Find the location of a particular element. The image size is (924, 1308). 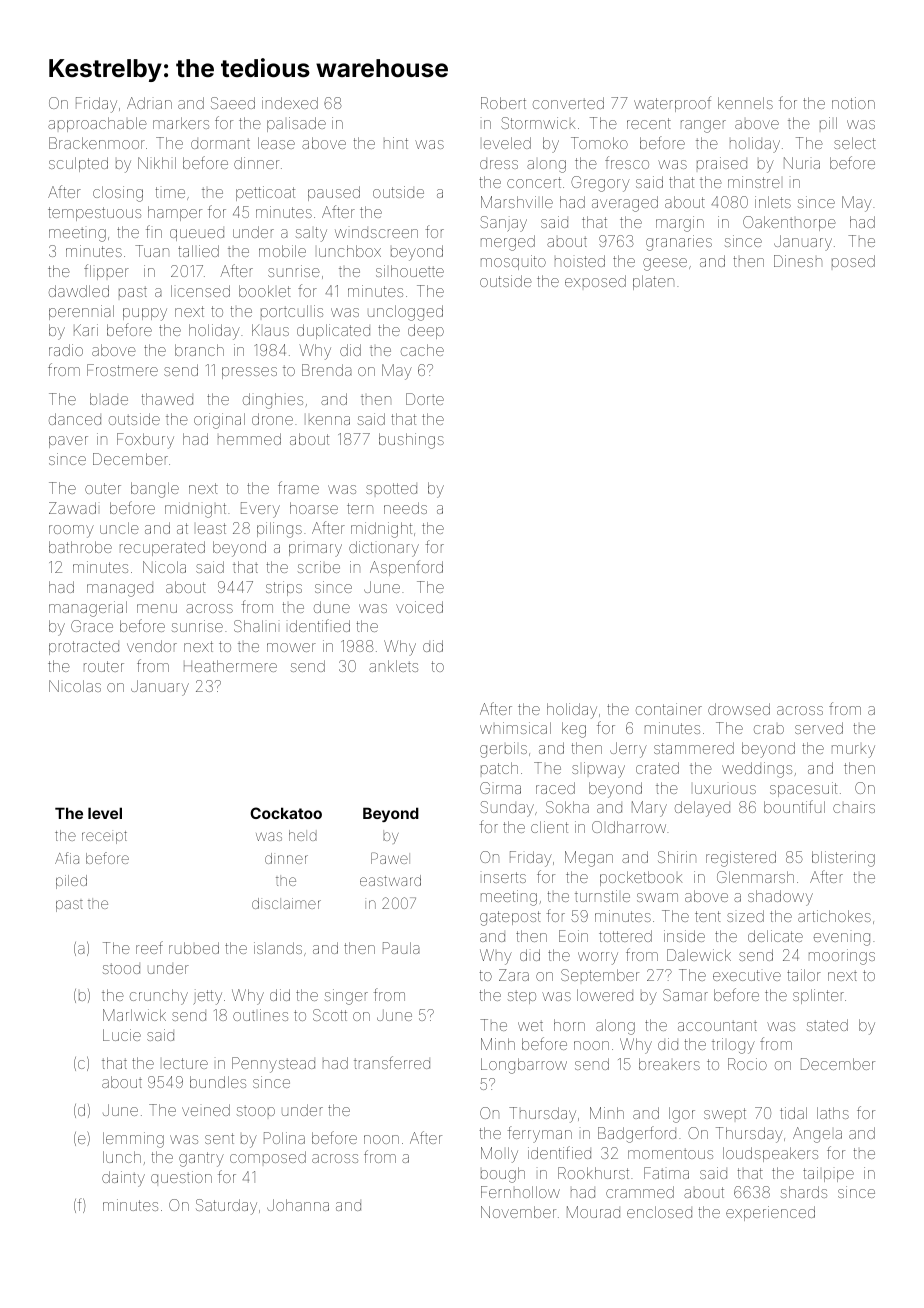

whimsical is located at coordinates (515, 728).
